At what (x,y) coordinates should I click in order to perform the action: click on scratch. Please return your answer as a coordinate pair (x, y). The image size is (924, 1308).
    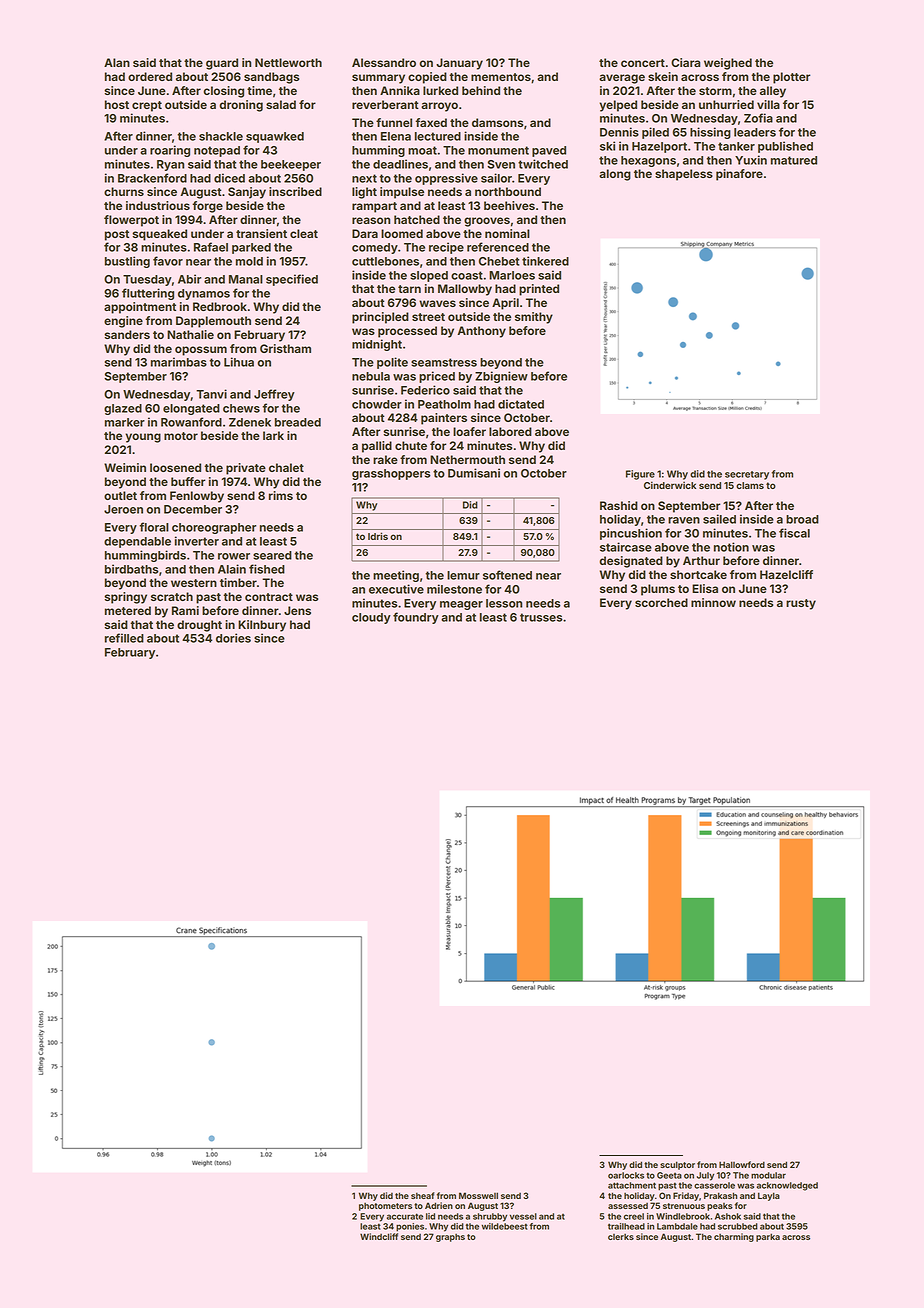
    Looking at the image, I should click on (172, 596).
